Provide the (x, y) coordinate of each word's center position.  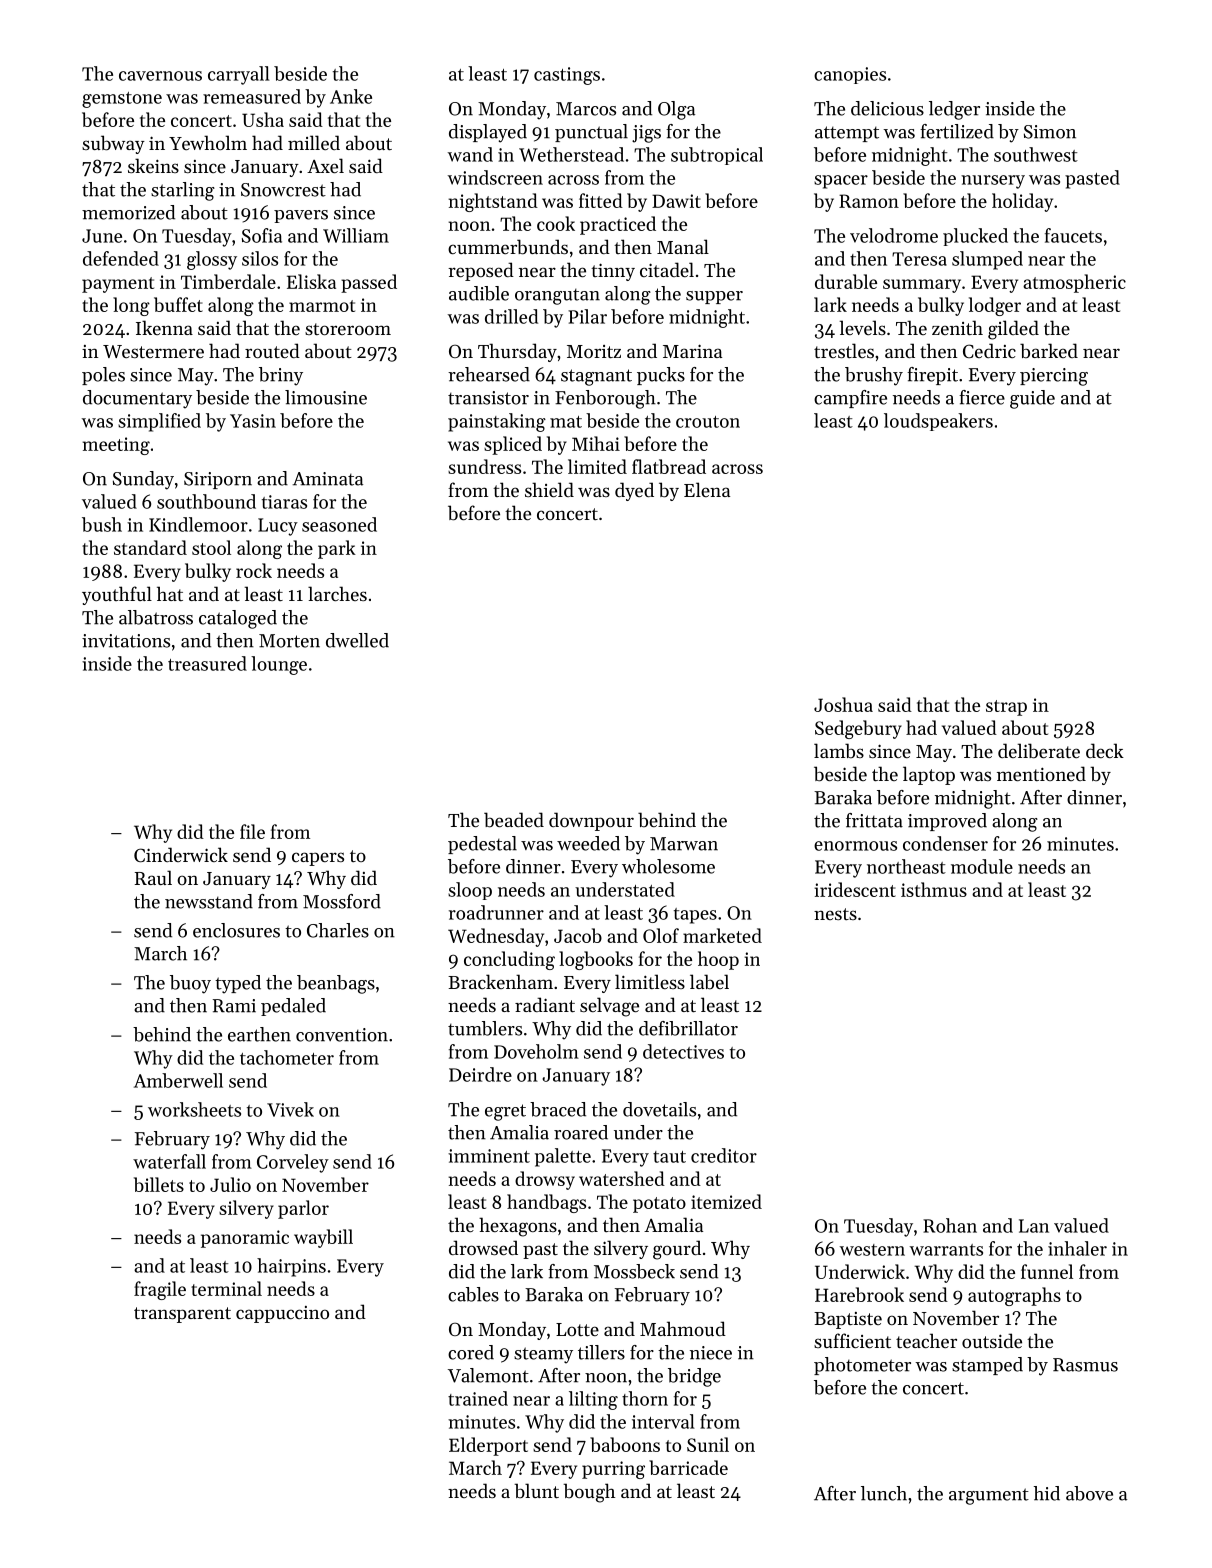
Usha (263, 119)
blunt (536, 1490)
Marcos (586, 109)
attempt (847, 134)
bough (589, 1493)
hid (1047, 1493)
